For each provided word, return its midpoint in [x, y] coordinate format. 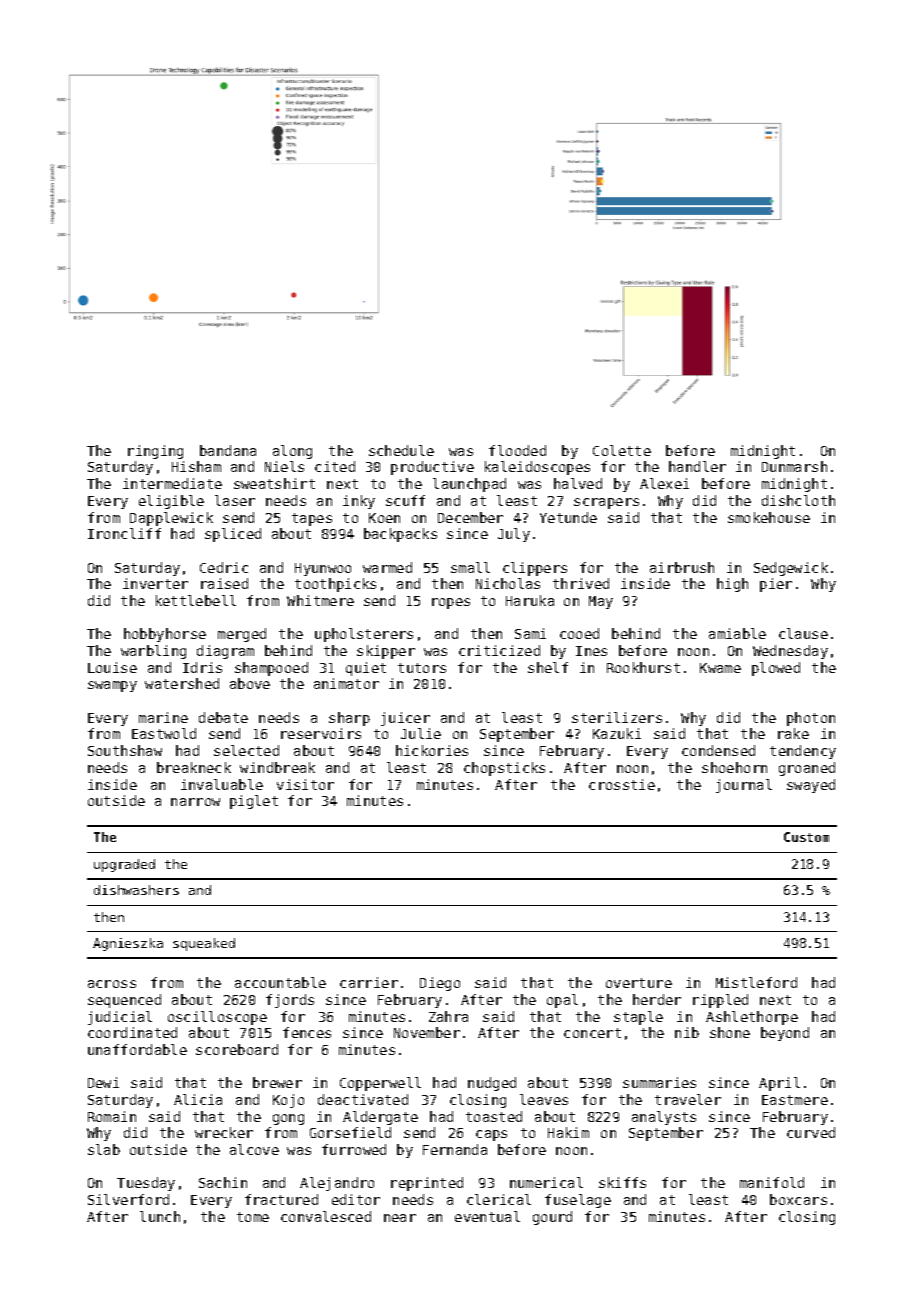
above [250, 683]
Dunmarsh [794, 466]
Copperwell [380, 1084]
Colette [622, 450]
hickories [432, 750]
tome [253, 1217]
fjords [290, 1001]
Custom [806, 837]
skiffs [622, 1182]
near [400, 1218]
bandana [228, 450]
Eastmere [795, 1100]
